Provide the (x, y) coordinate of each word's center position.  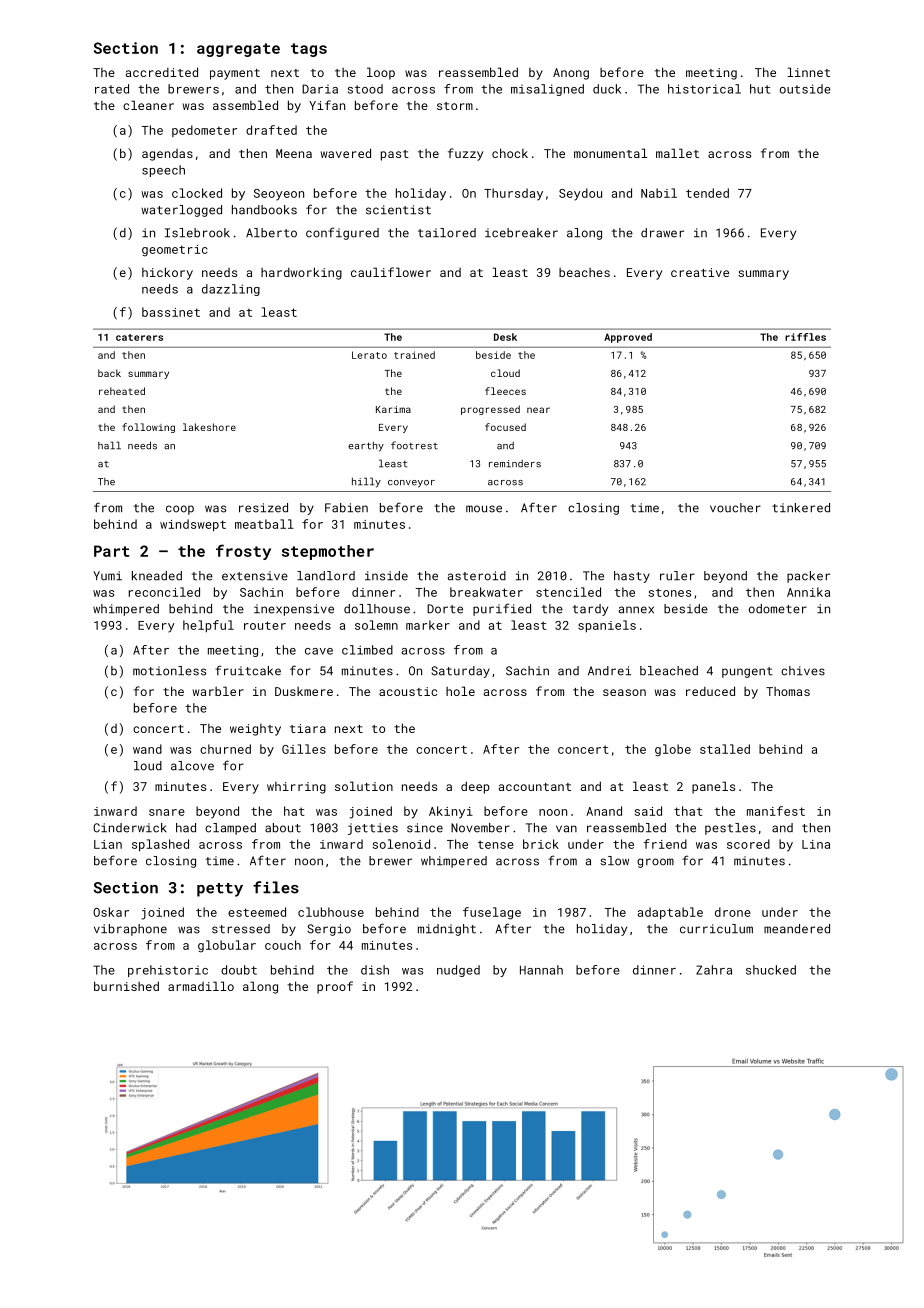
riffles (805, 337)
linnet (808, 72)
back (109, 373)
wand (147, 749)
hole (460, 691)
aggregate (238, 50)
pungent (747, 672)
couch (283, 945)
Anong (571, 74)
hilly (366, 482)
